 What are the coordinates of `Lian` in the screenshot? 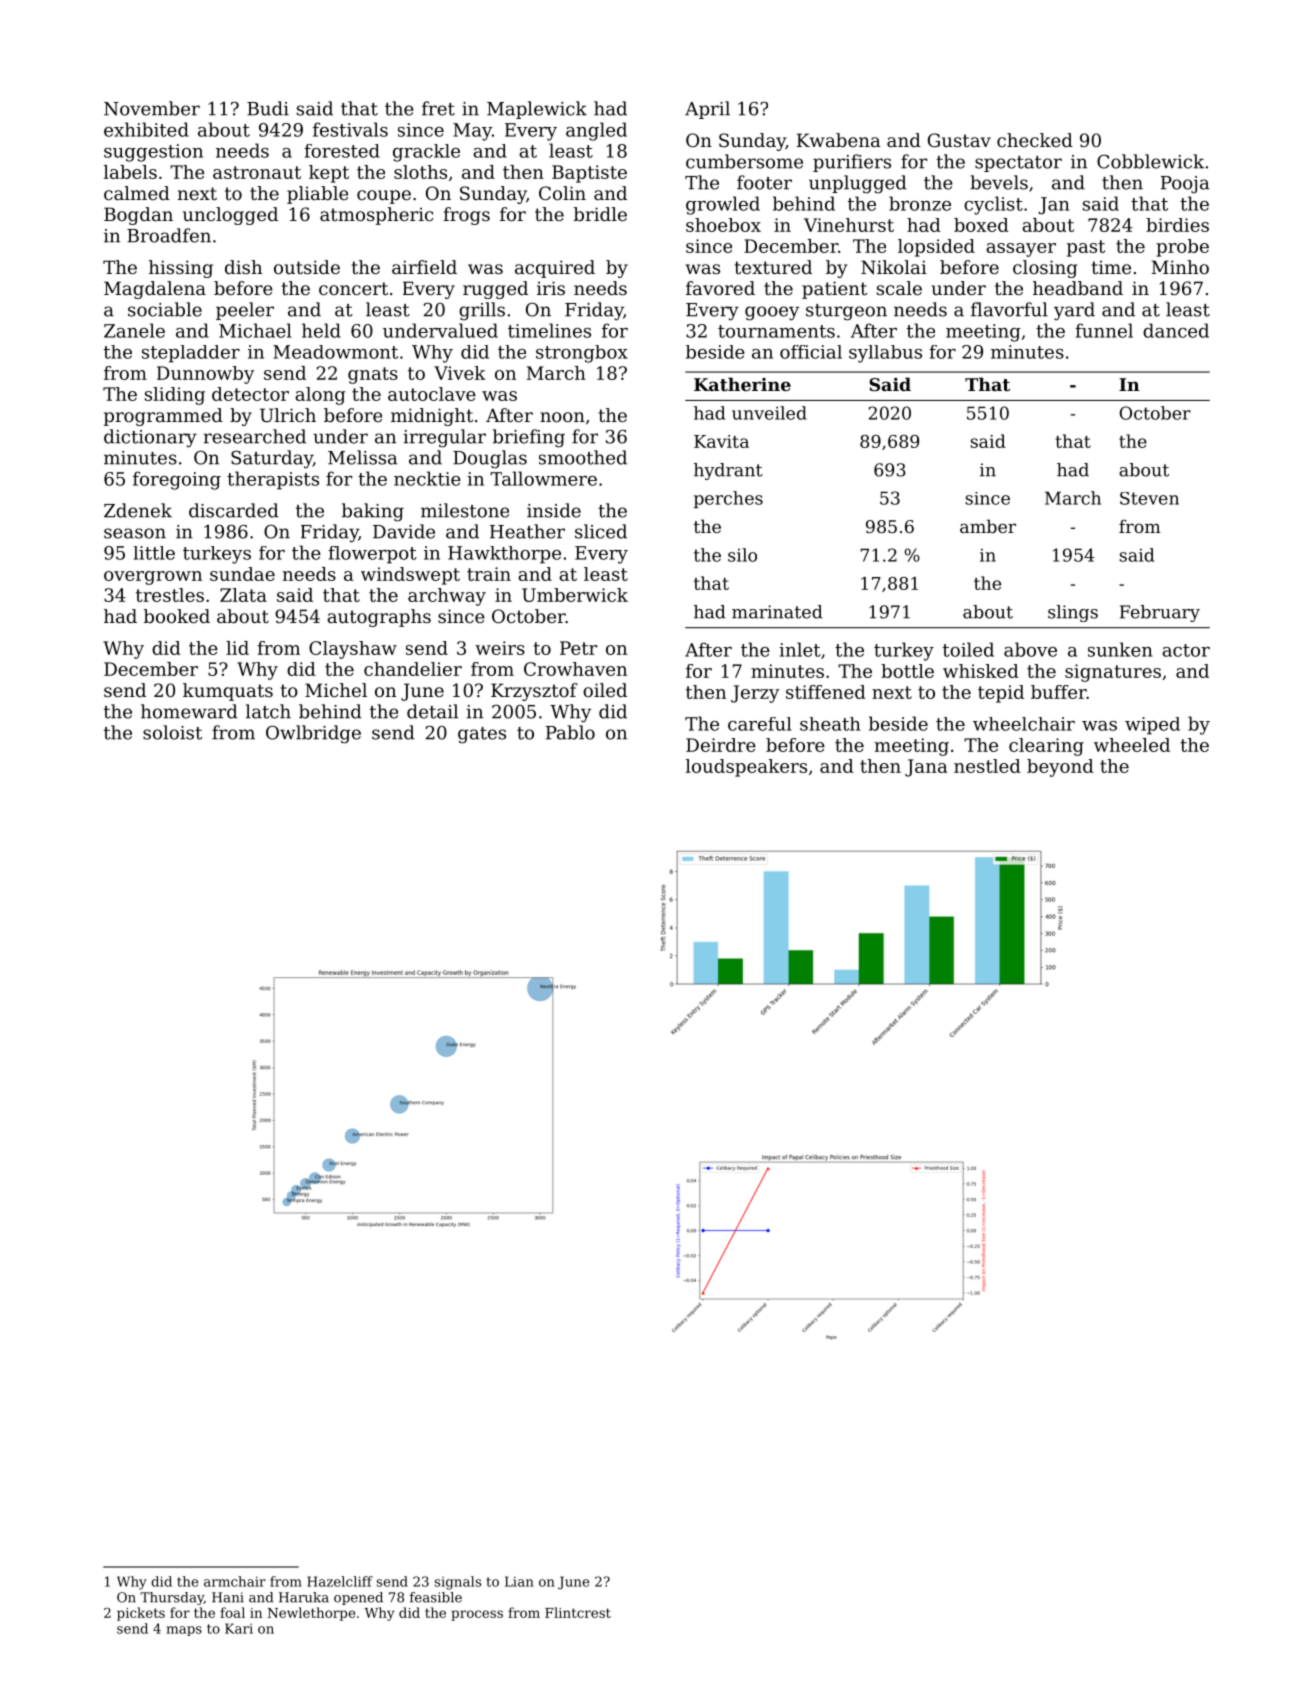 It's located at (519, 1581).
